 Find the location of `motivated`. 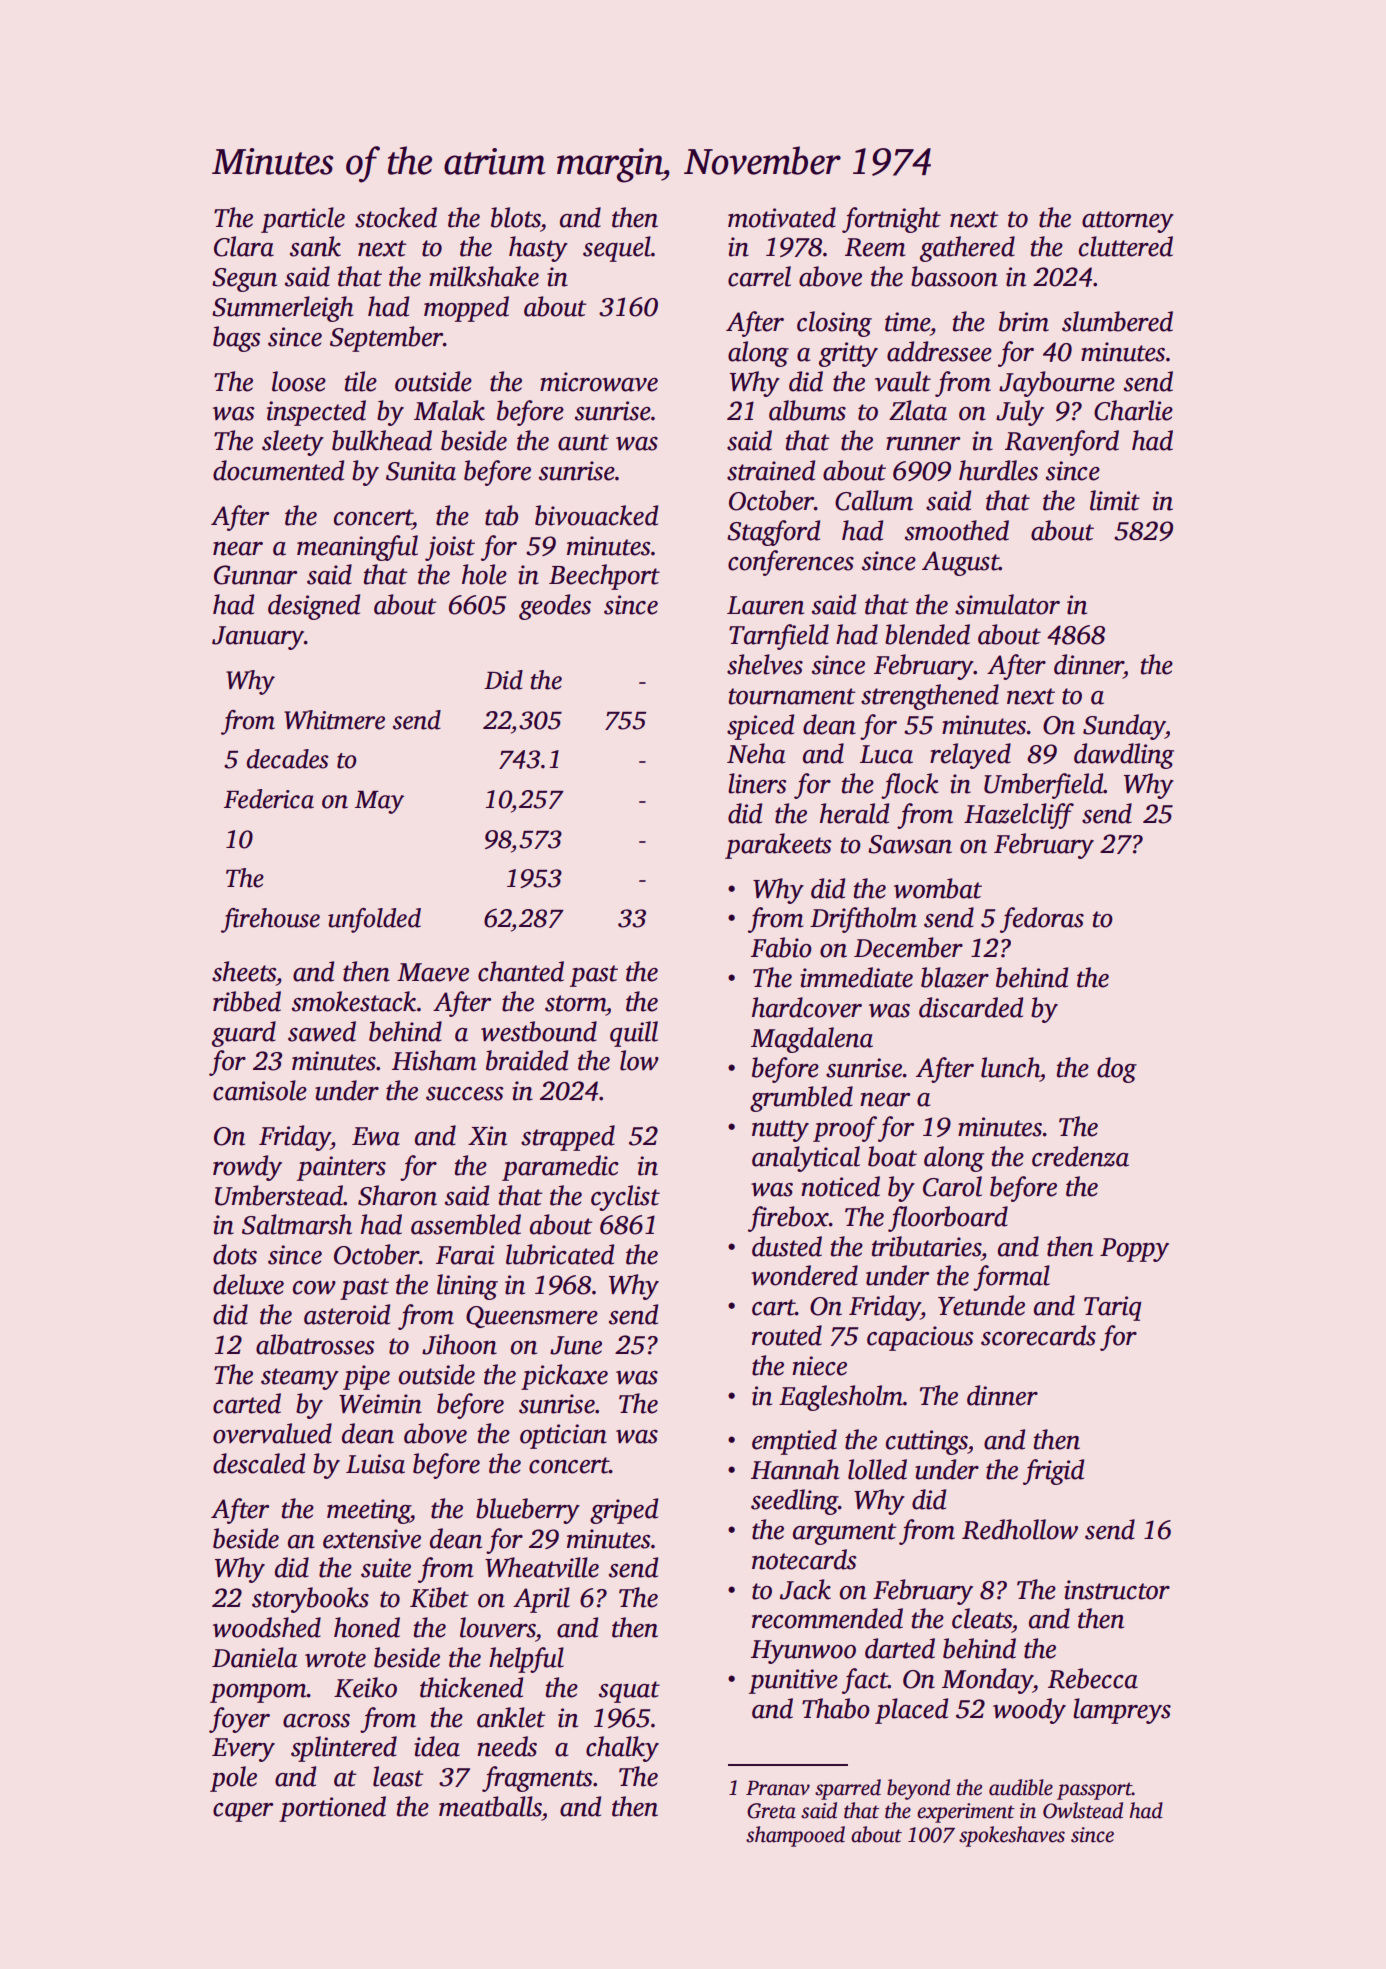

motivated is located at coordinates (782, 217).
